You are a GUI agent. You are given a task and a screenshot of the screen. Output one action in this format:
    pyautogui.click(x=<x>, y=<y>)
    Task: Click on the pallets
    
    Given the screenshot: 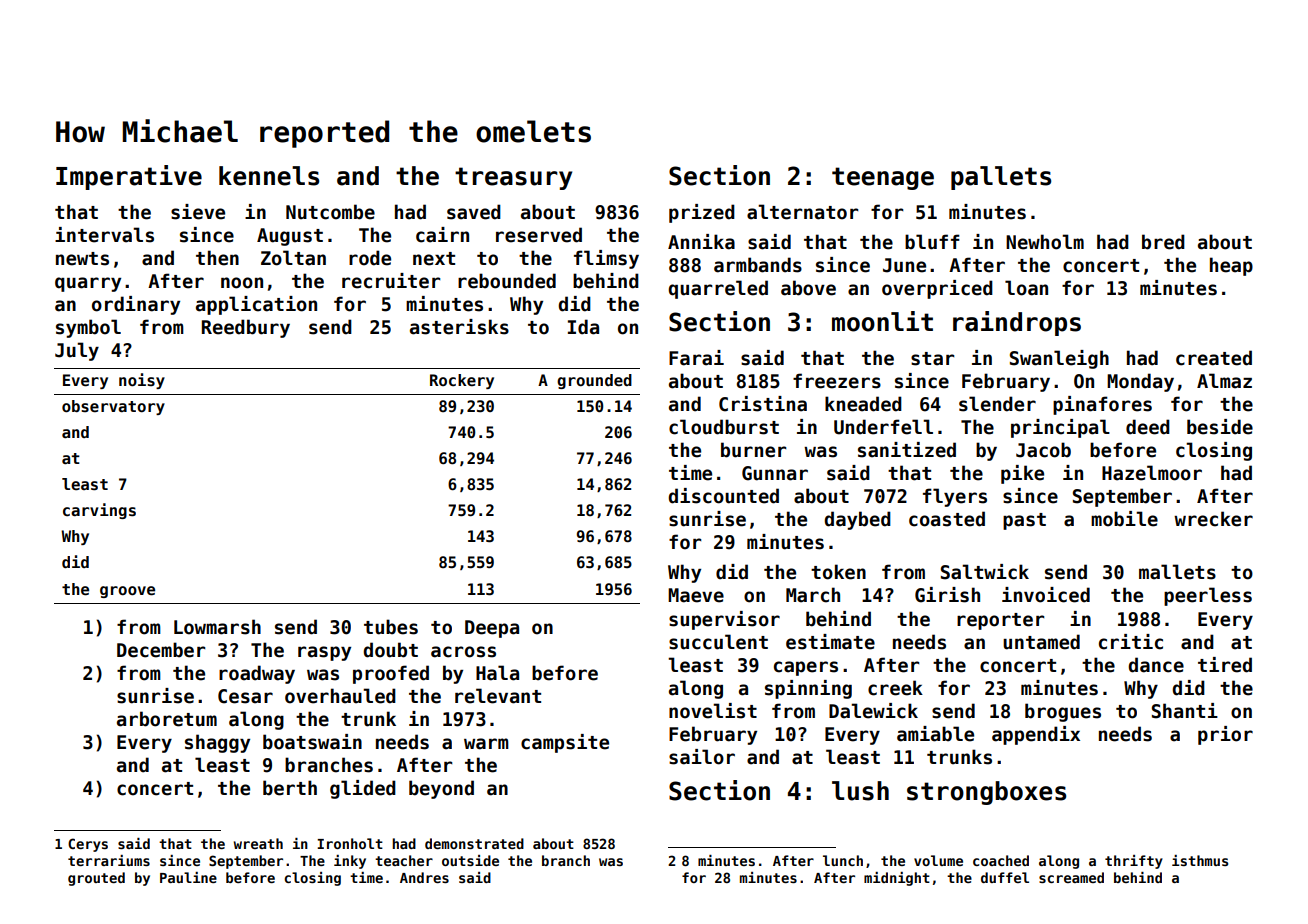 What is the action you would take?
    pyautogui.click(x=1001, y=178)
